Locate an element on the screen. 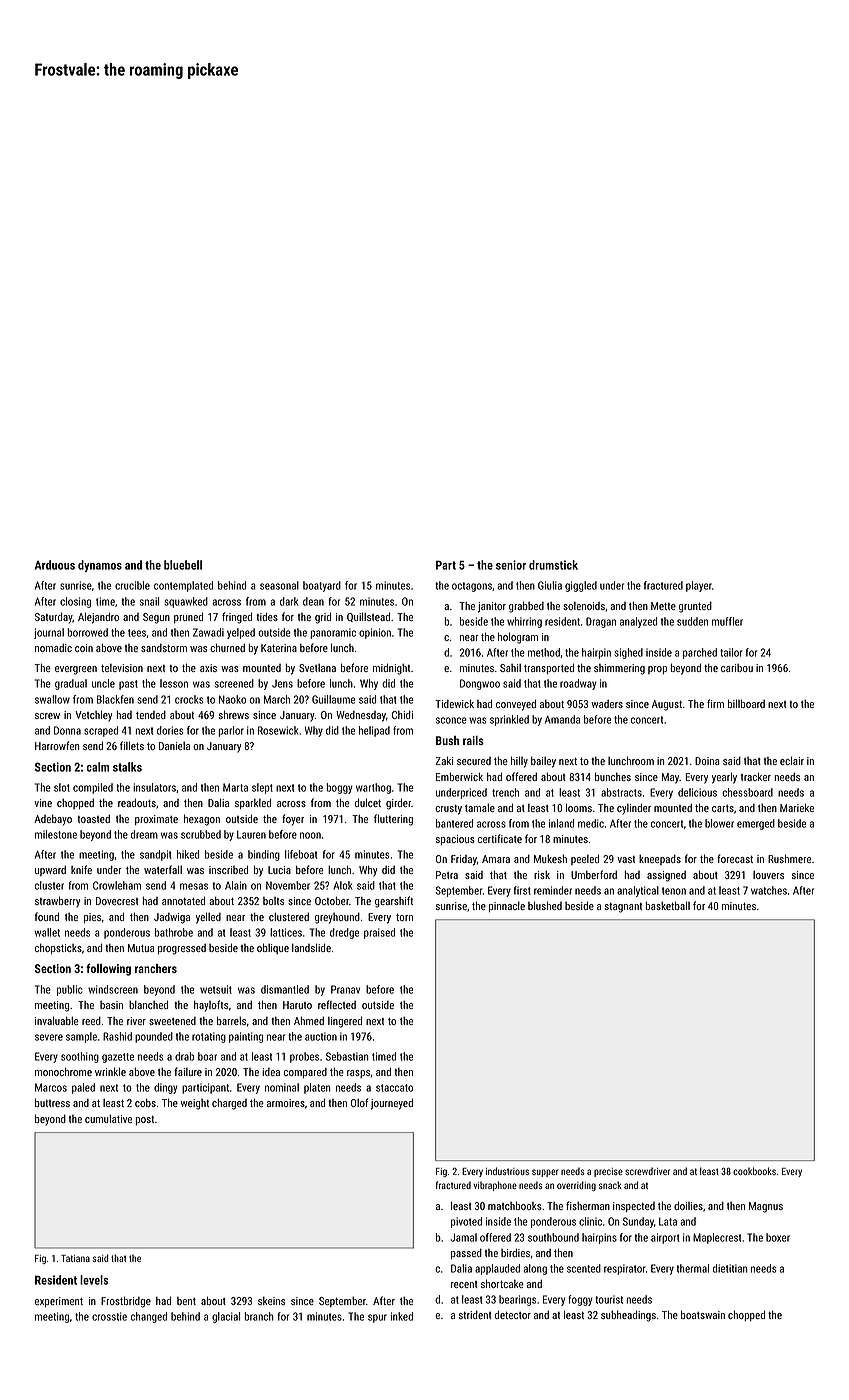 The image size is (849, 1400). post is located at coordinates (145, 1120).
